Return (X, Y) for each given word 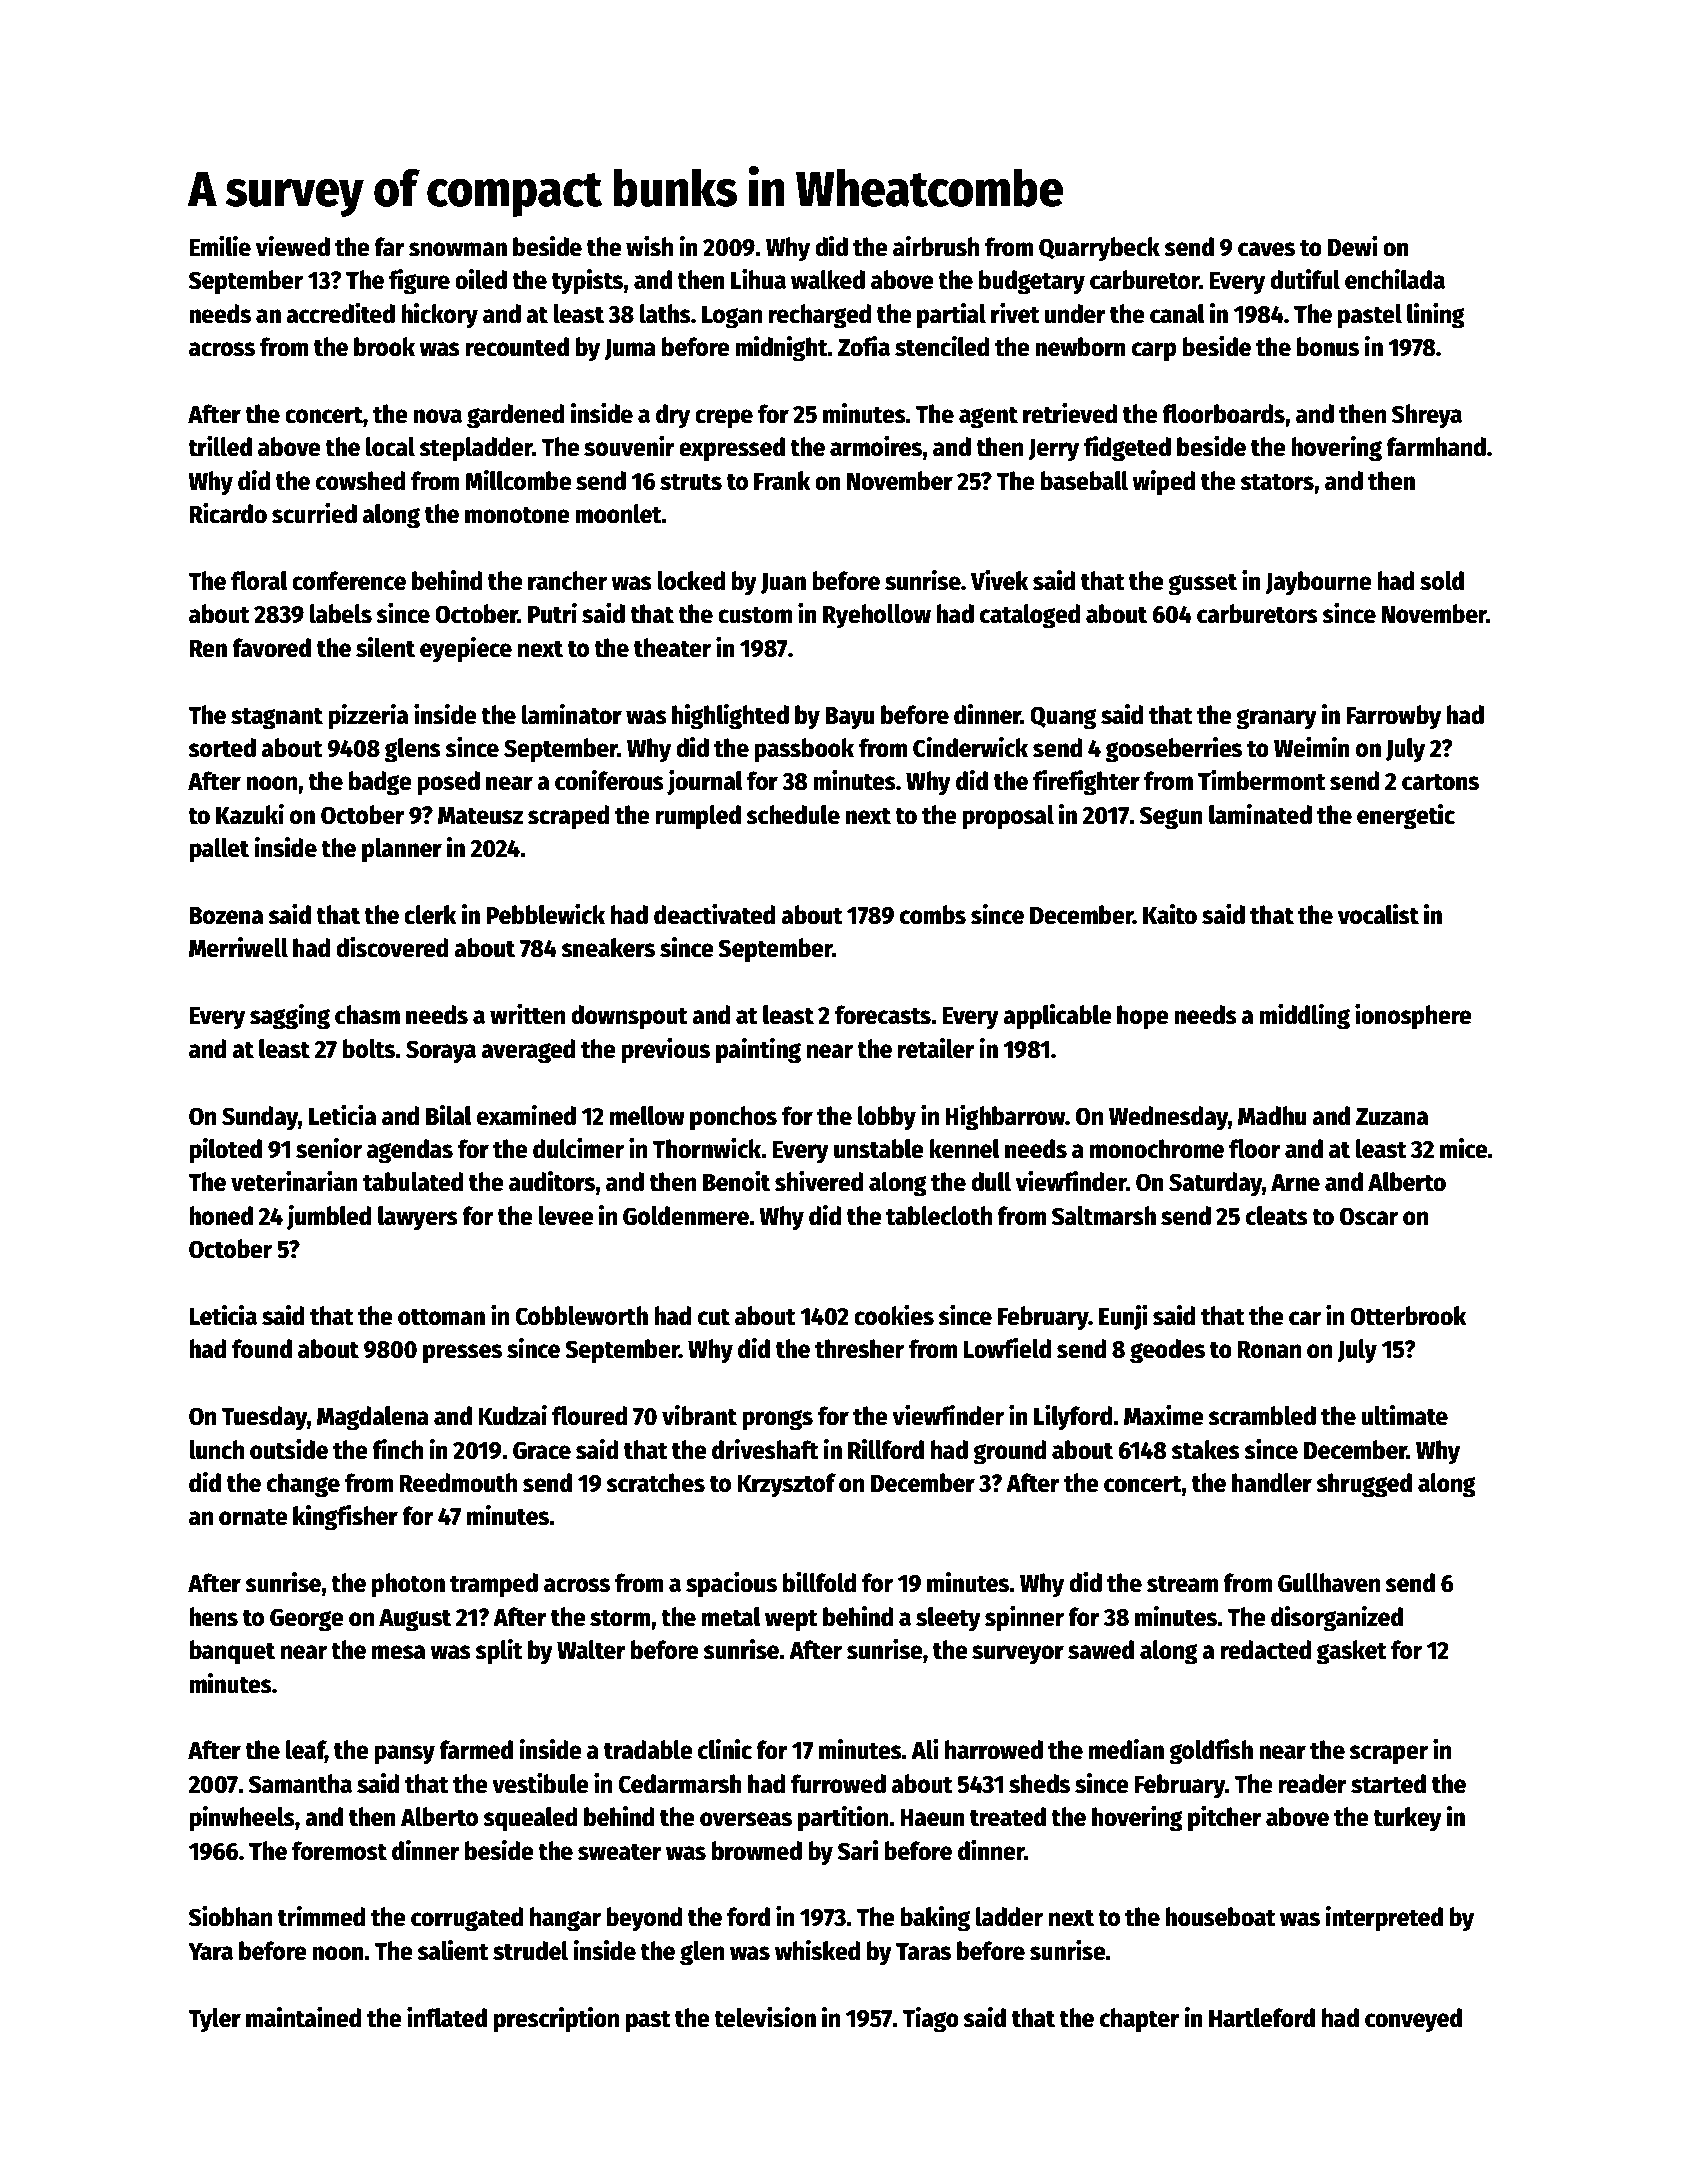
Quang (1063, 718)
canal (1177, 314)
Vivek (1000, 580)
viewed (293, 246)
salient (453, 1950)
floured (589, 1416)
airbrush (936, 246)
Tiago (930, 2020)
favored (271, 648)
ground (1009, 1452)
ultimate (1405, 1415)
